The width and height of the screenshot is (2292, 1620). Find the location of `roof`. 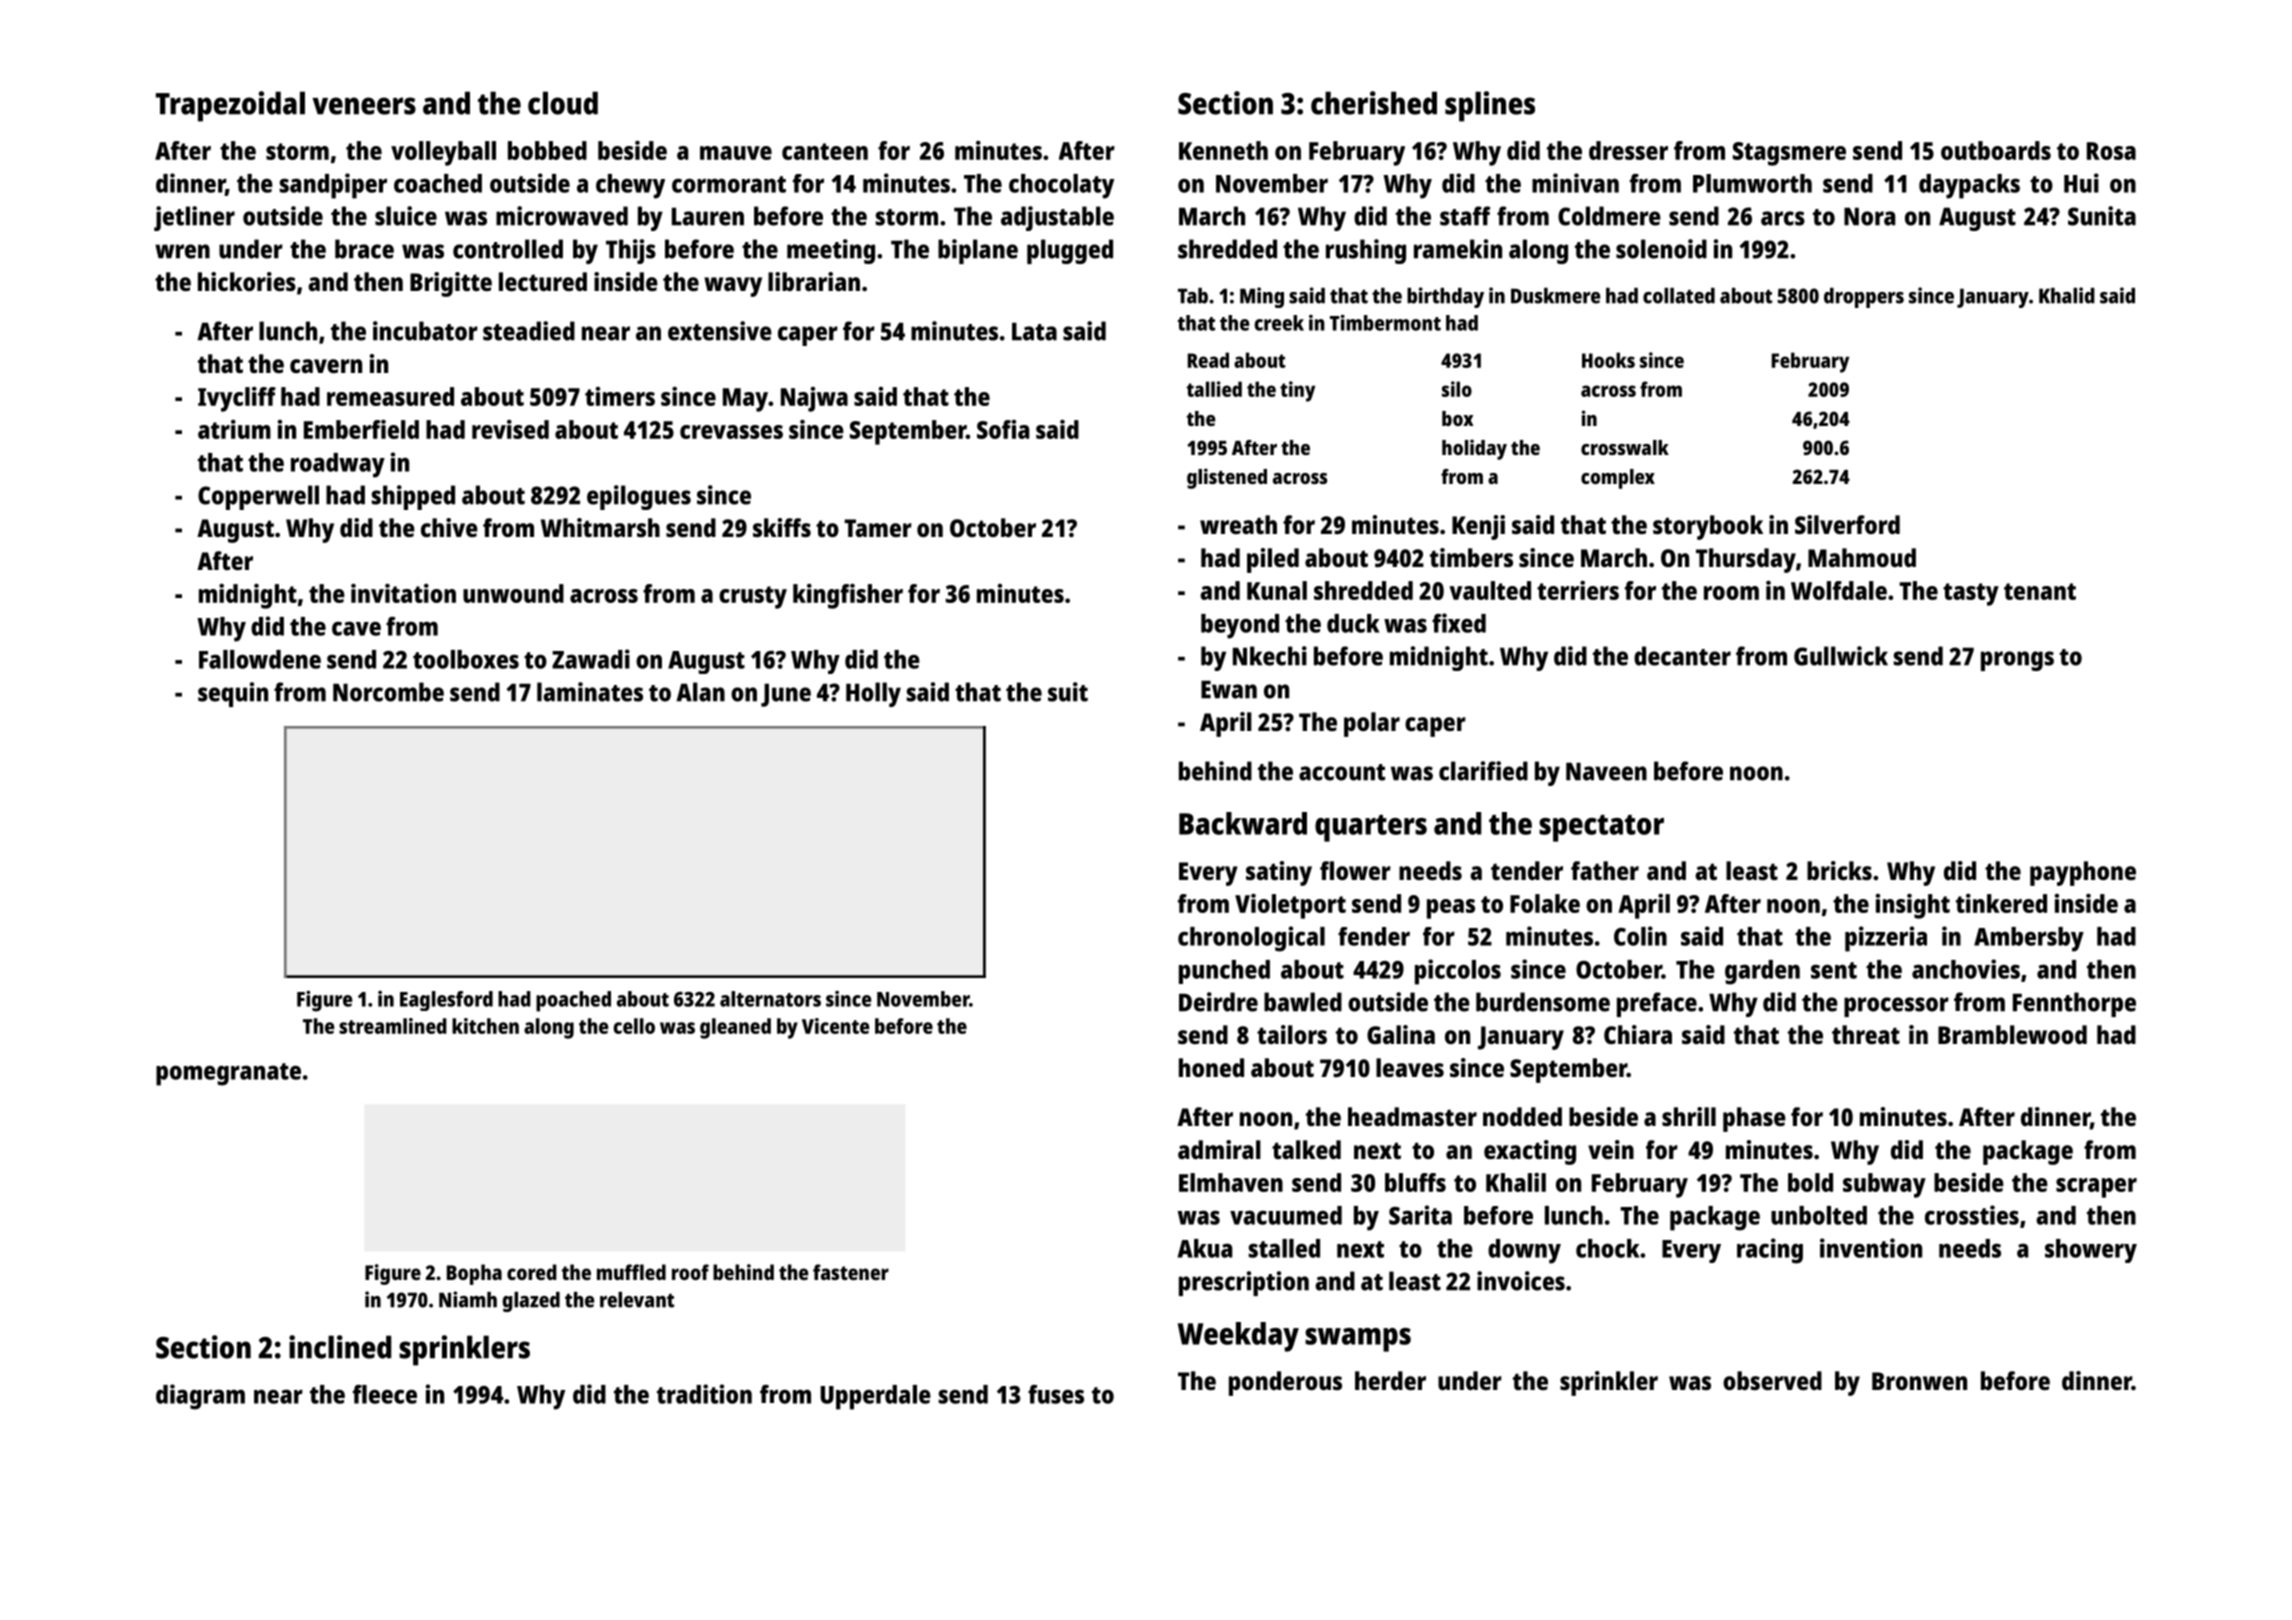

roof is located at coordinates (690, 1272).
